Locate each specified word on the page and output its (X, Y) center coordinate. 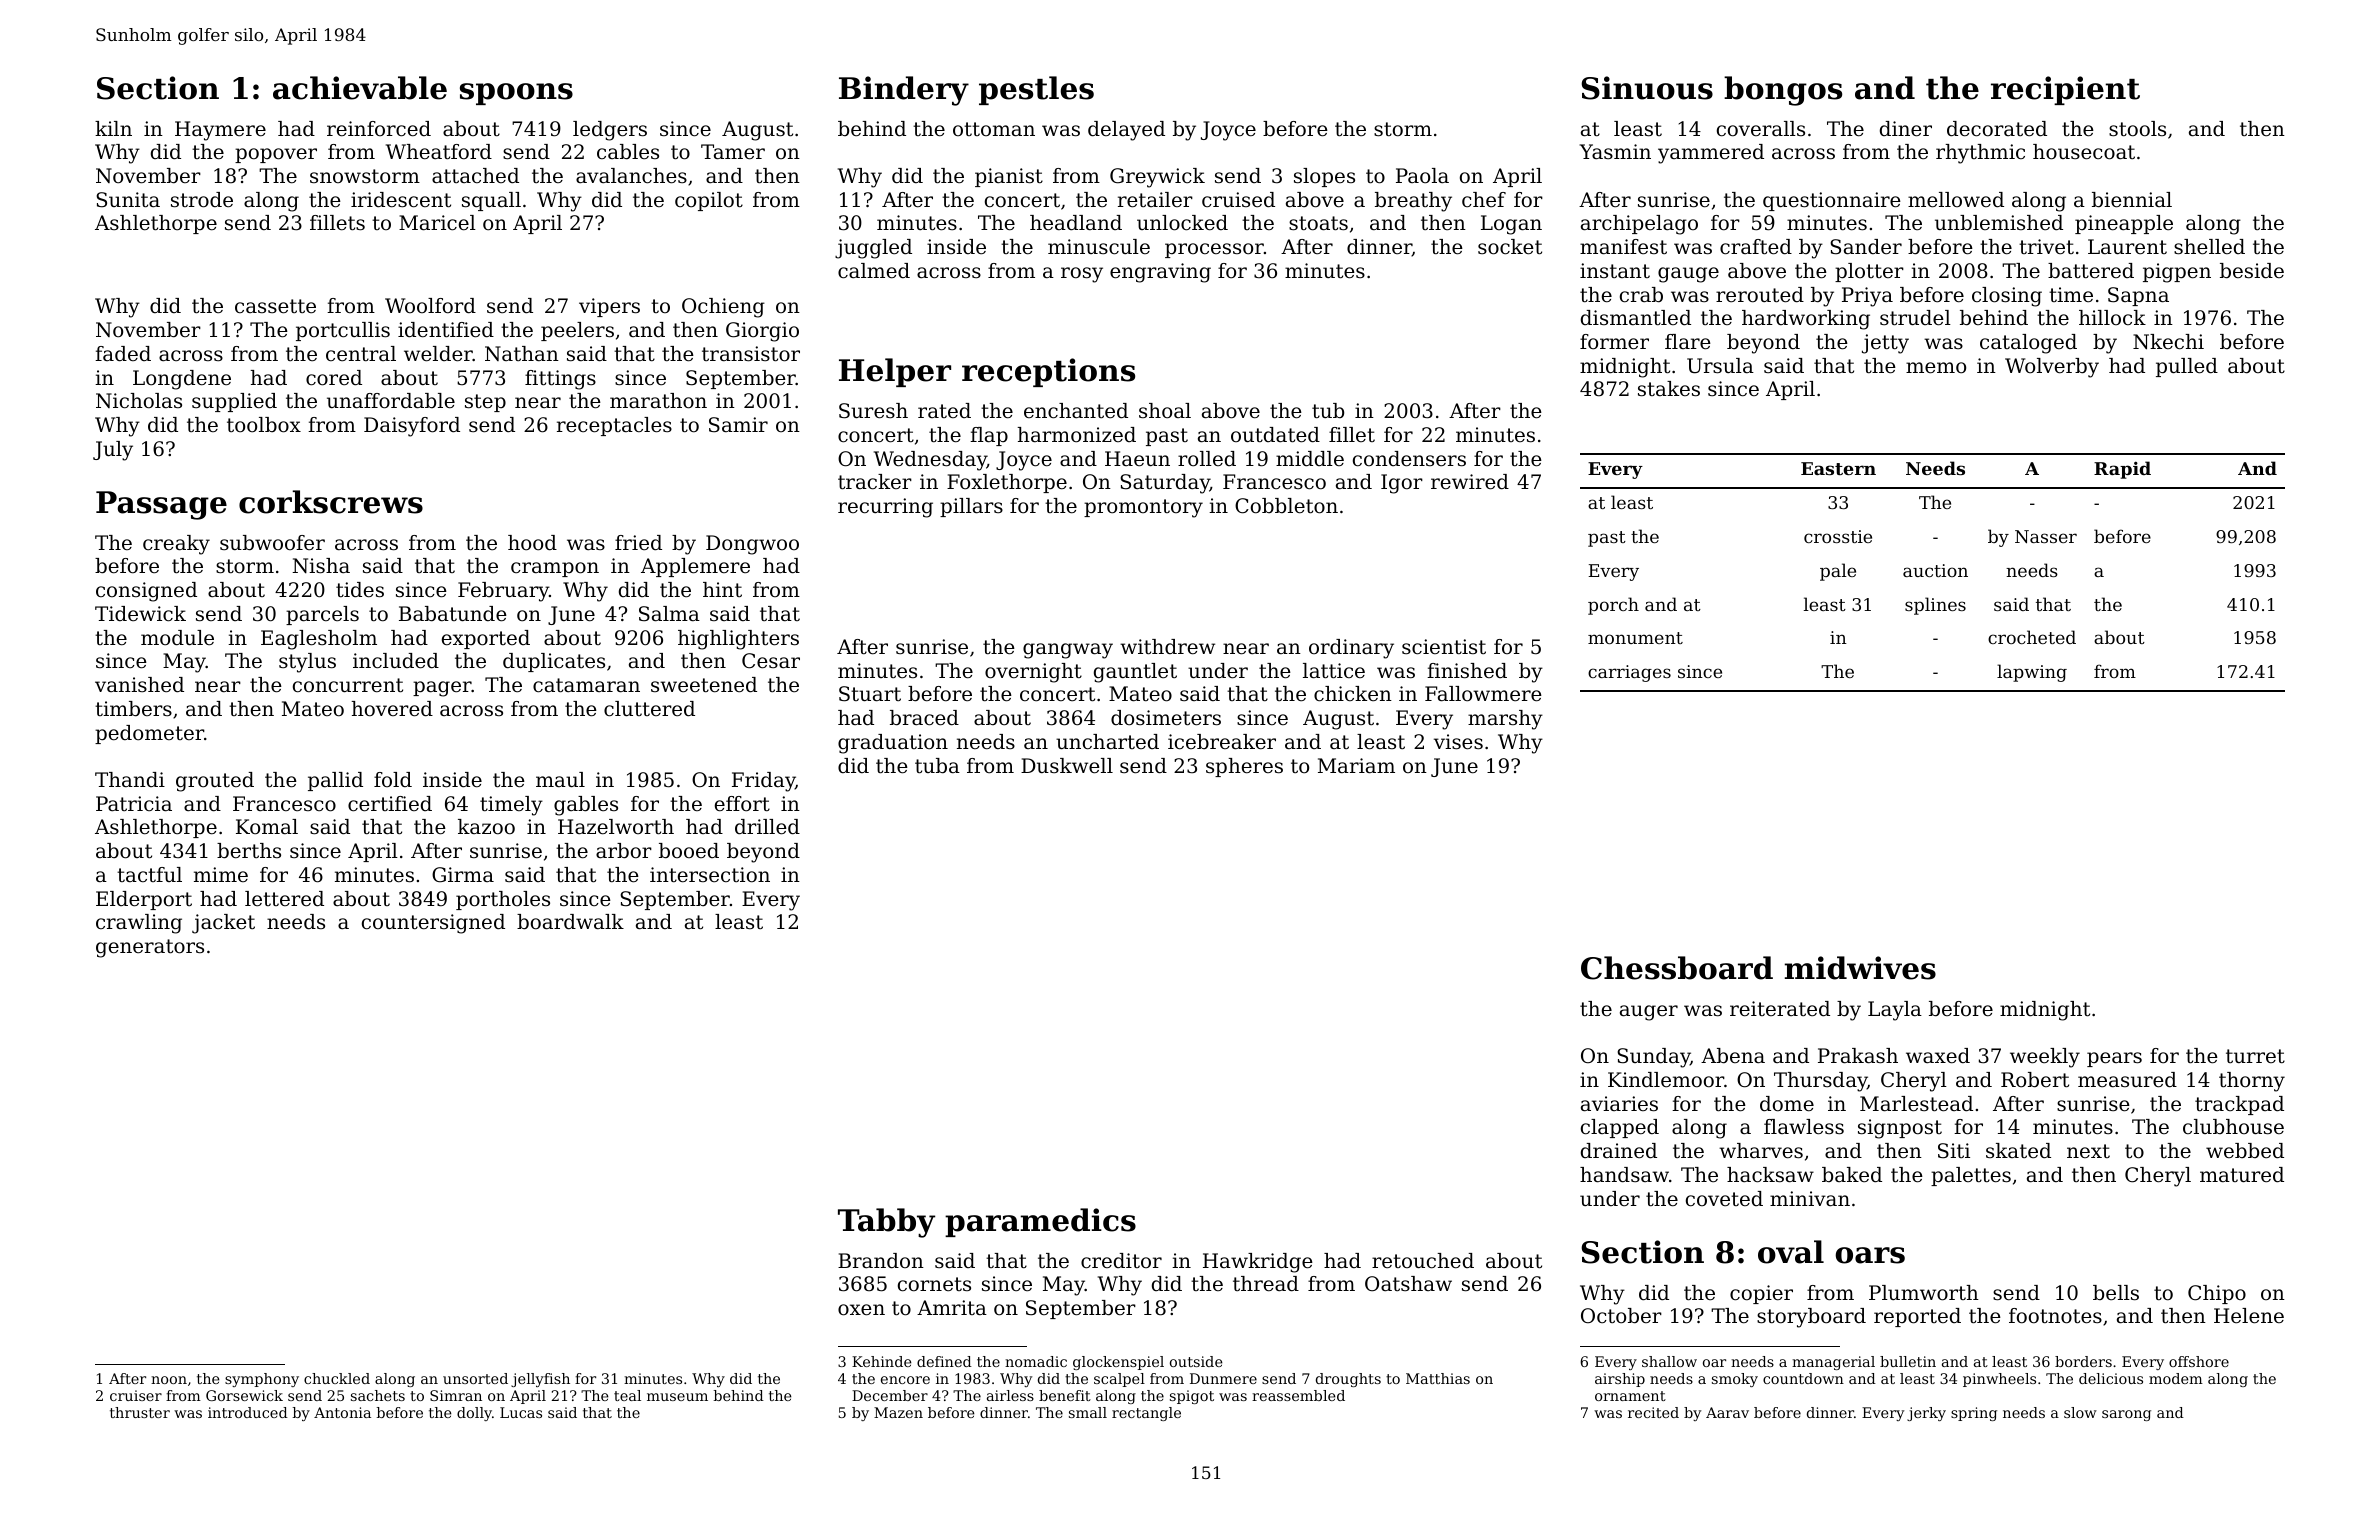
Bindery (904, 91)
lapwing (2032, 673)
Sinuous (1647, 88)
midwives (1860, 968)
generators (150, 948)
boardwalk (570, 922)
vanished (139, 685)
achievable (360, 88)
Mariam (1356, 766)
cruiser (136, 1395)
